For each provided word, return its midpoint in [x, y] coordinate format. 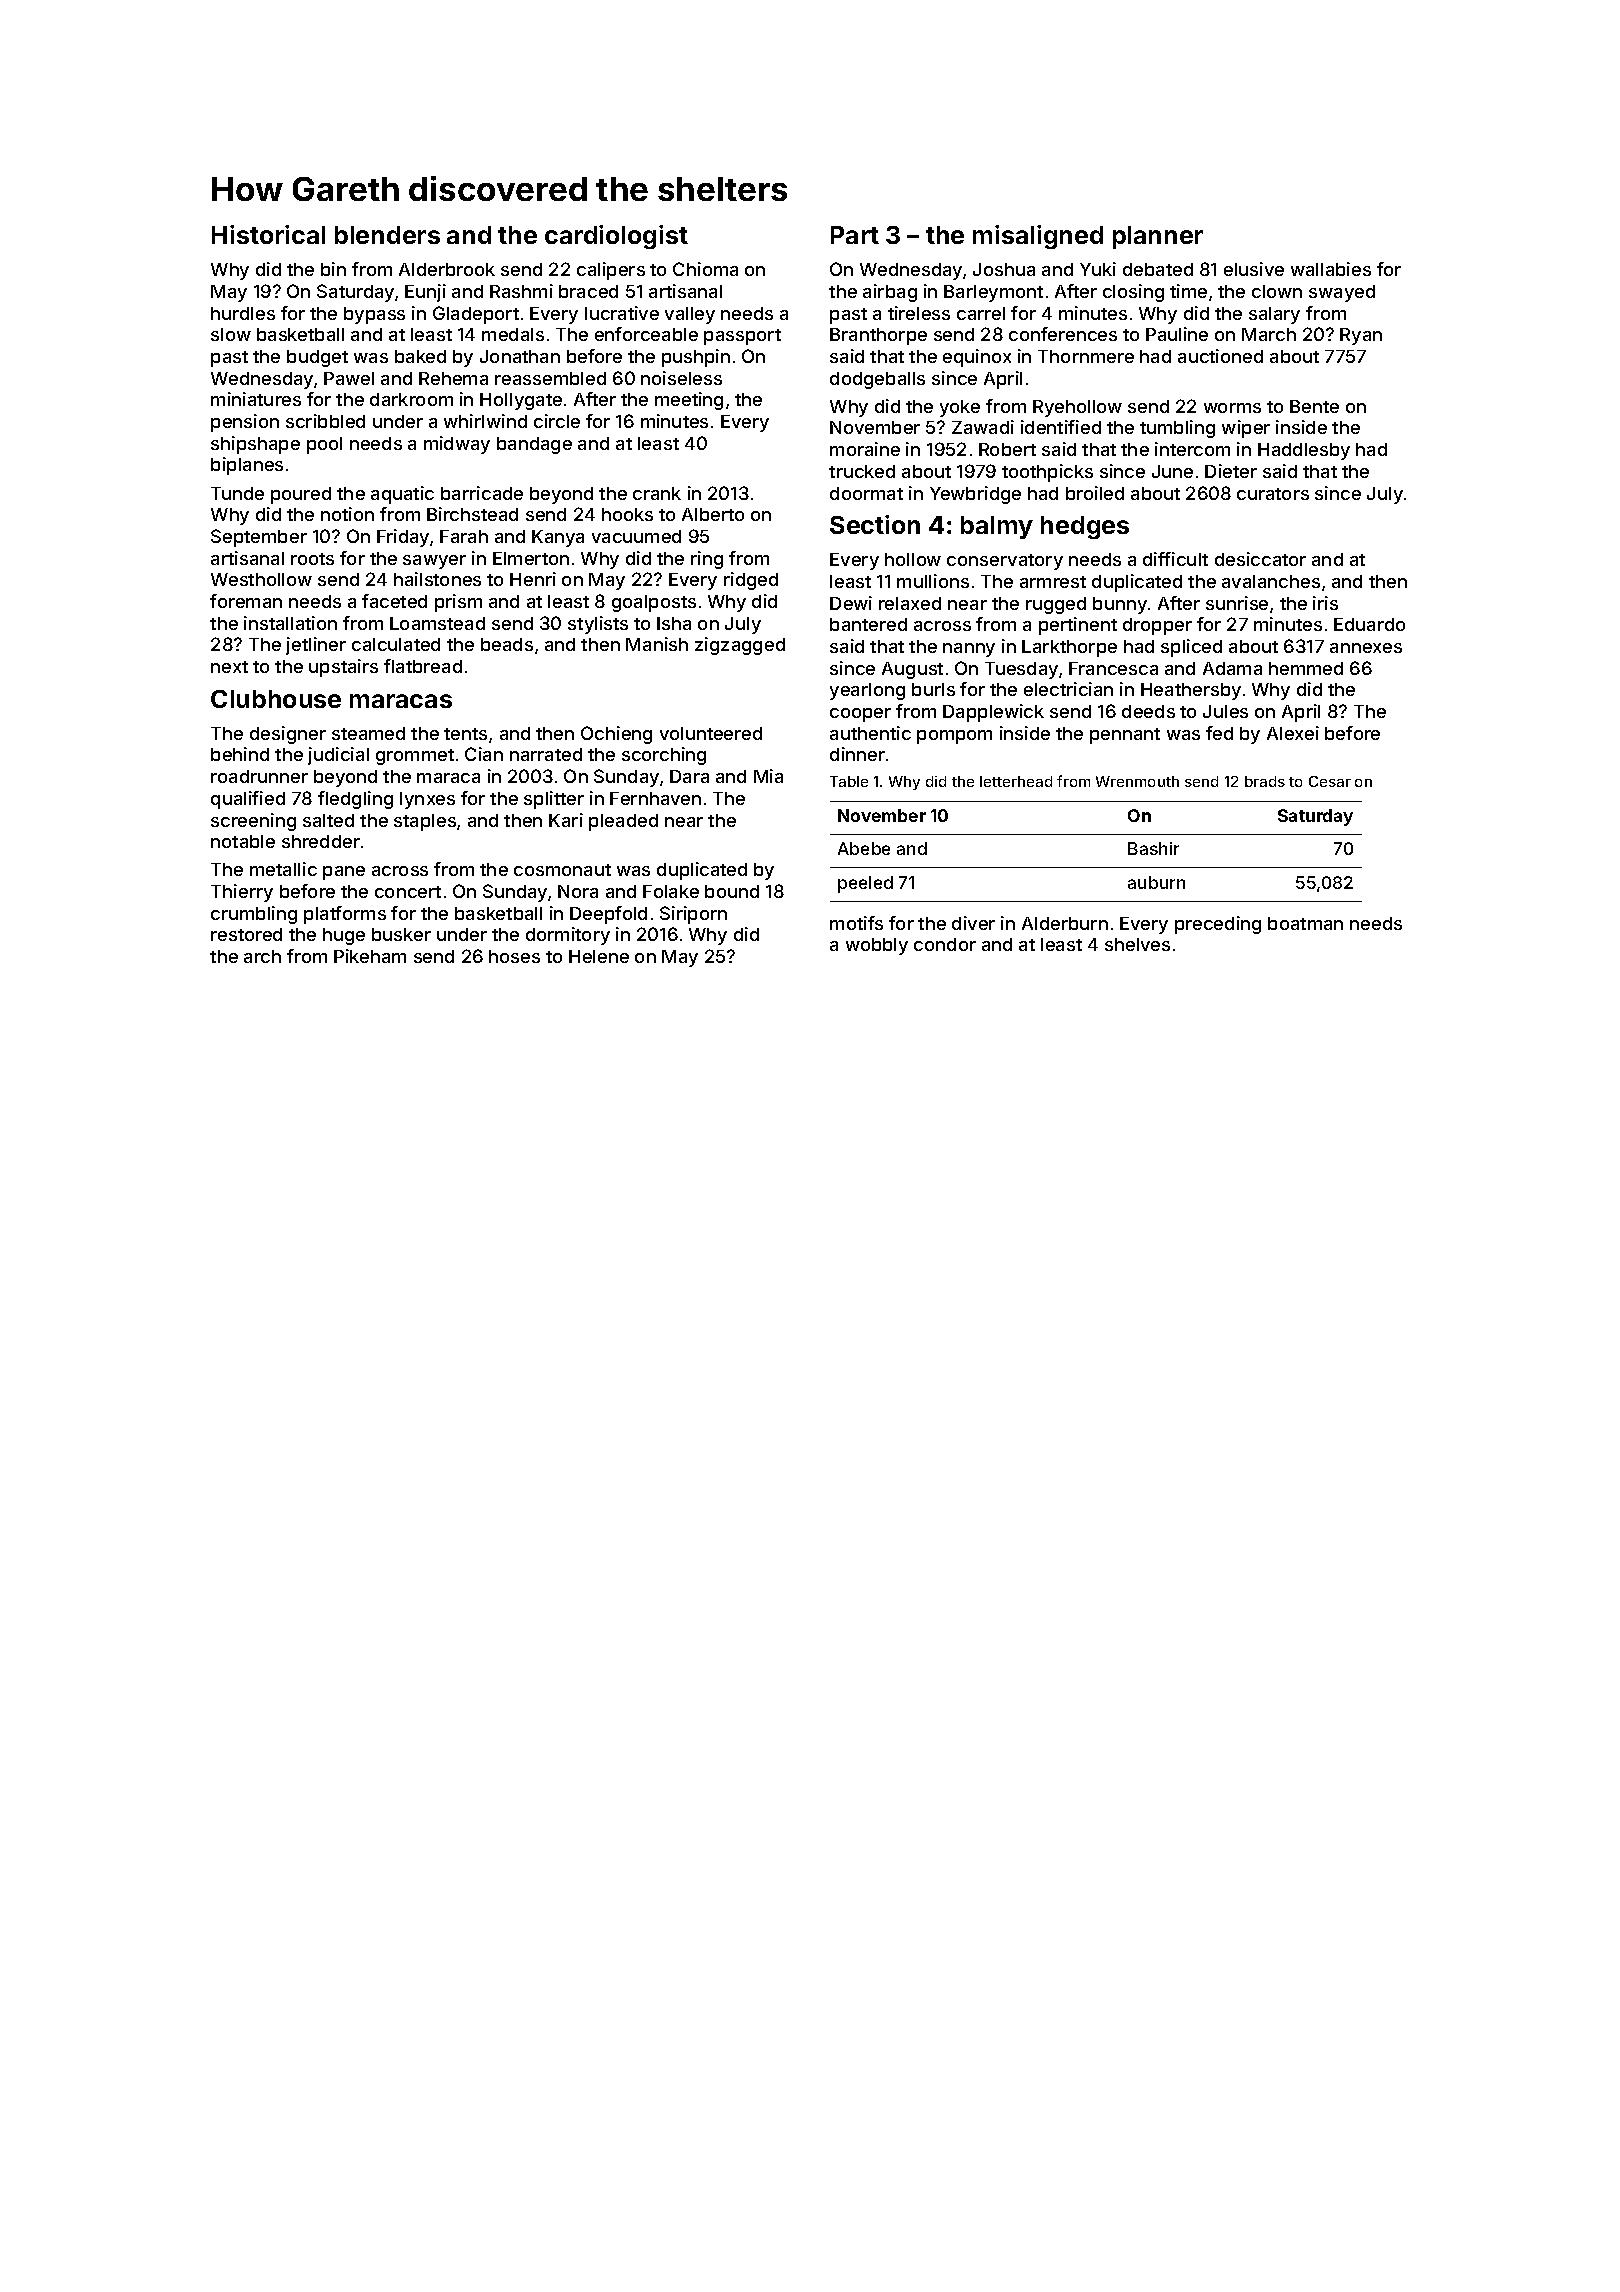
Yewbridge [975, 495]
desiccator [1260, 559]
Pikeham [370, 956]
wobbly [877, 946]
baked [420, 356]
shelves [1137, 944]
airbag [890, 293]
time [1188, 291]
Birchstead [472, 514]
